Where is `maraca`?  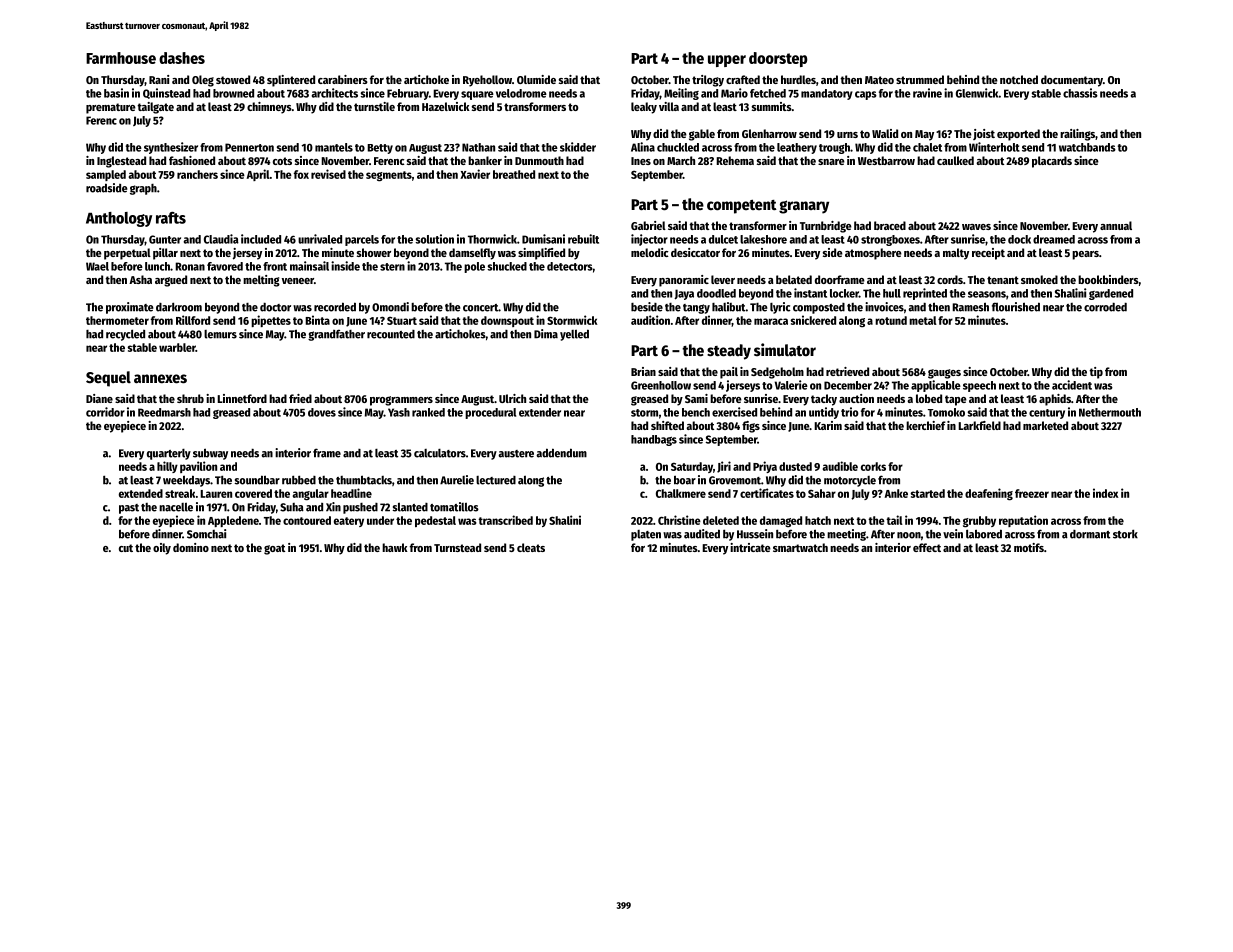 maraca is located at coordinates (771, 321).
